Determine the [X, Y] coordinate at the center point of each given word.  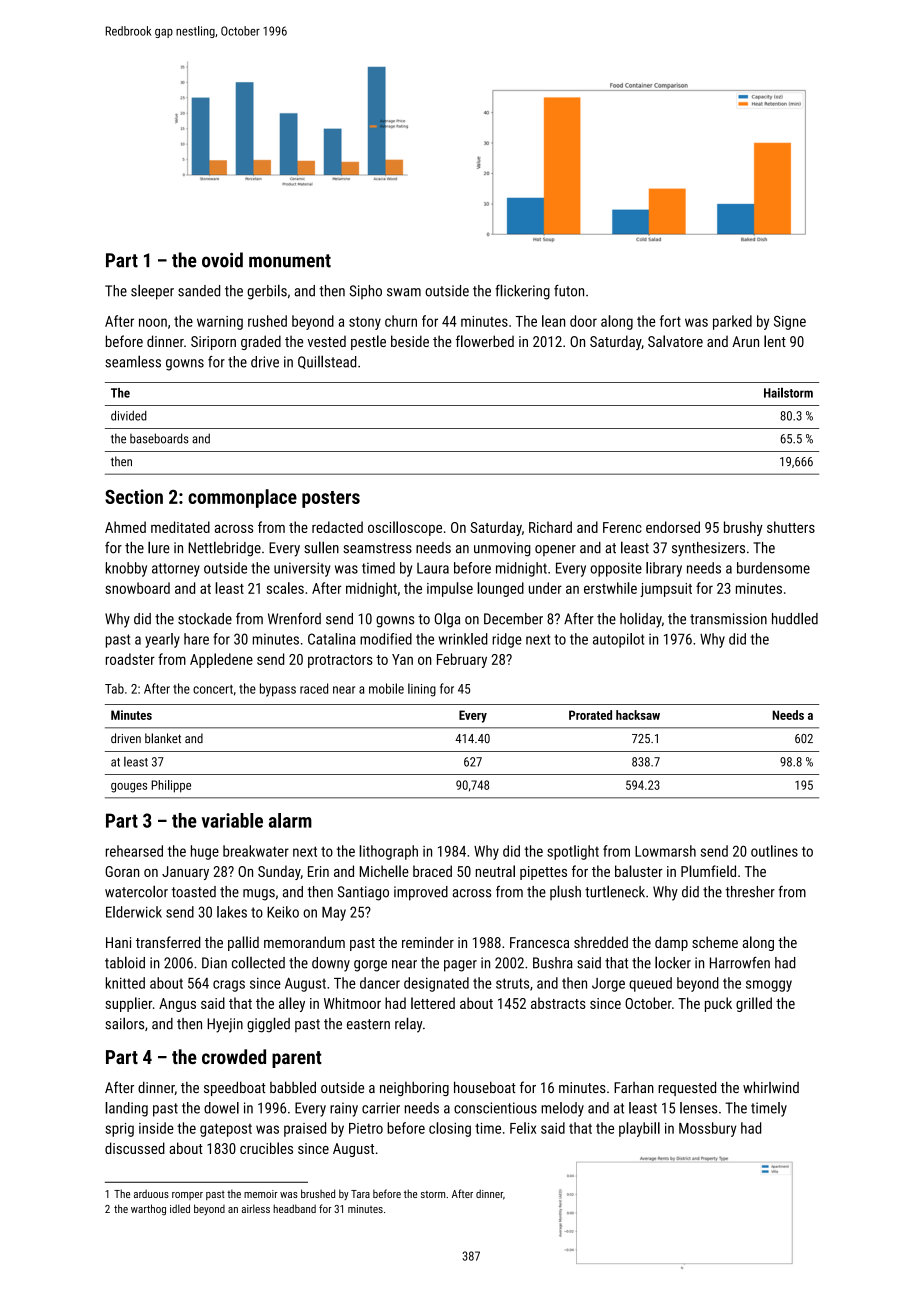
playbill [639, 1129]
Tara [360, 1194]
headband [294, 1208]
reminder [428, 942]
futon [569, 291]
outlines [774, 851]
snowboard [137, 588]
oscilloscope [405, 528]
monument [290, 261]
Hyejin [225, 1025]
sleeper [152, 292]
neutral [495, 871]
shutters [791, 527]
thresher [750, 892]
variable [232, 820]
